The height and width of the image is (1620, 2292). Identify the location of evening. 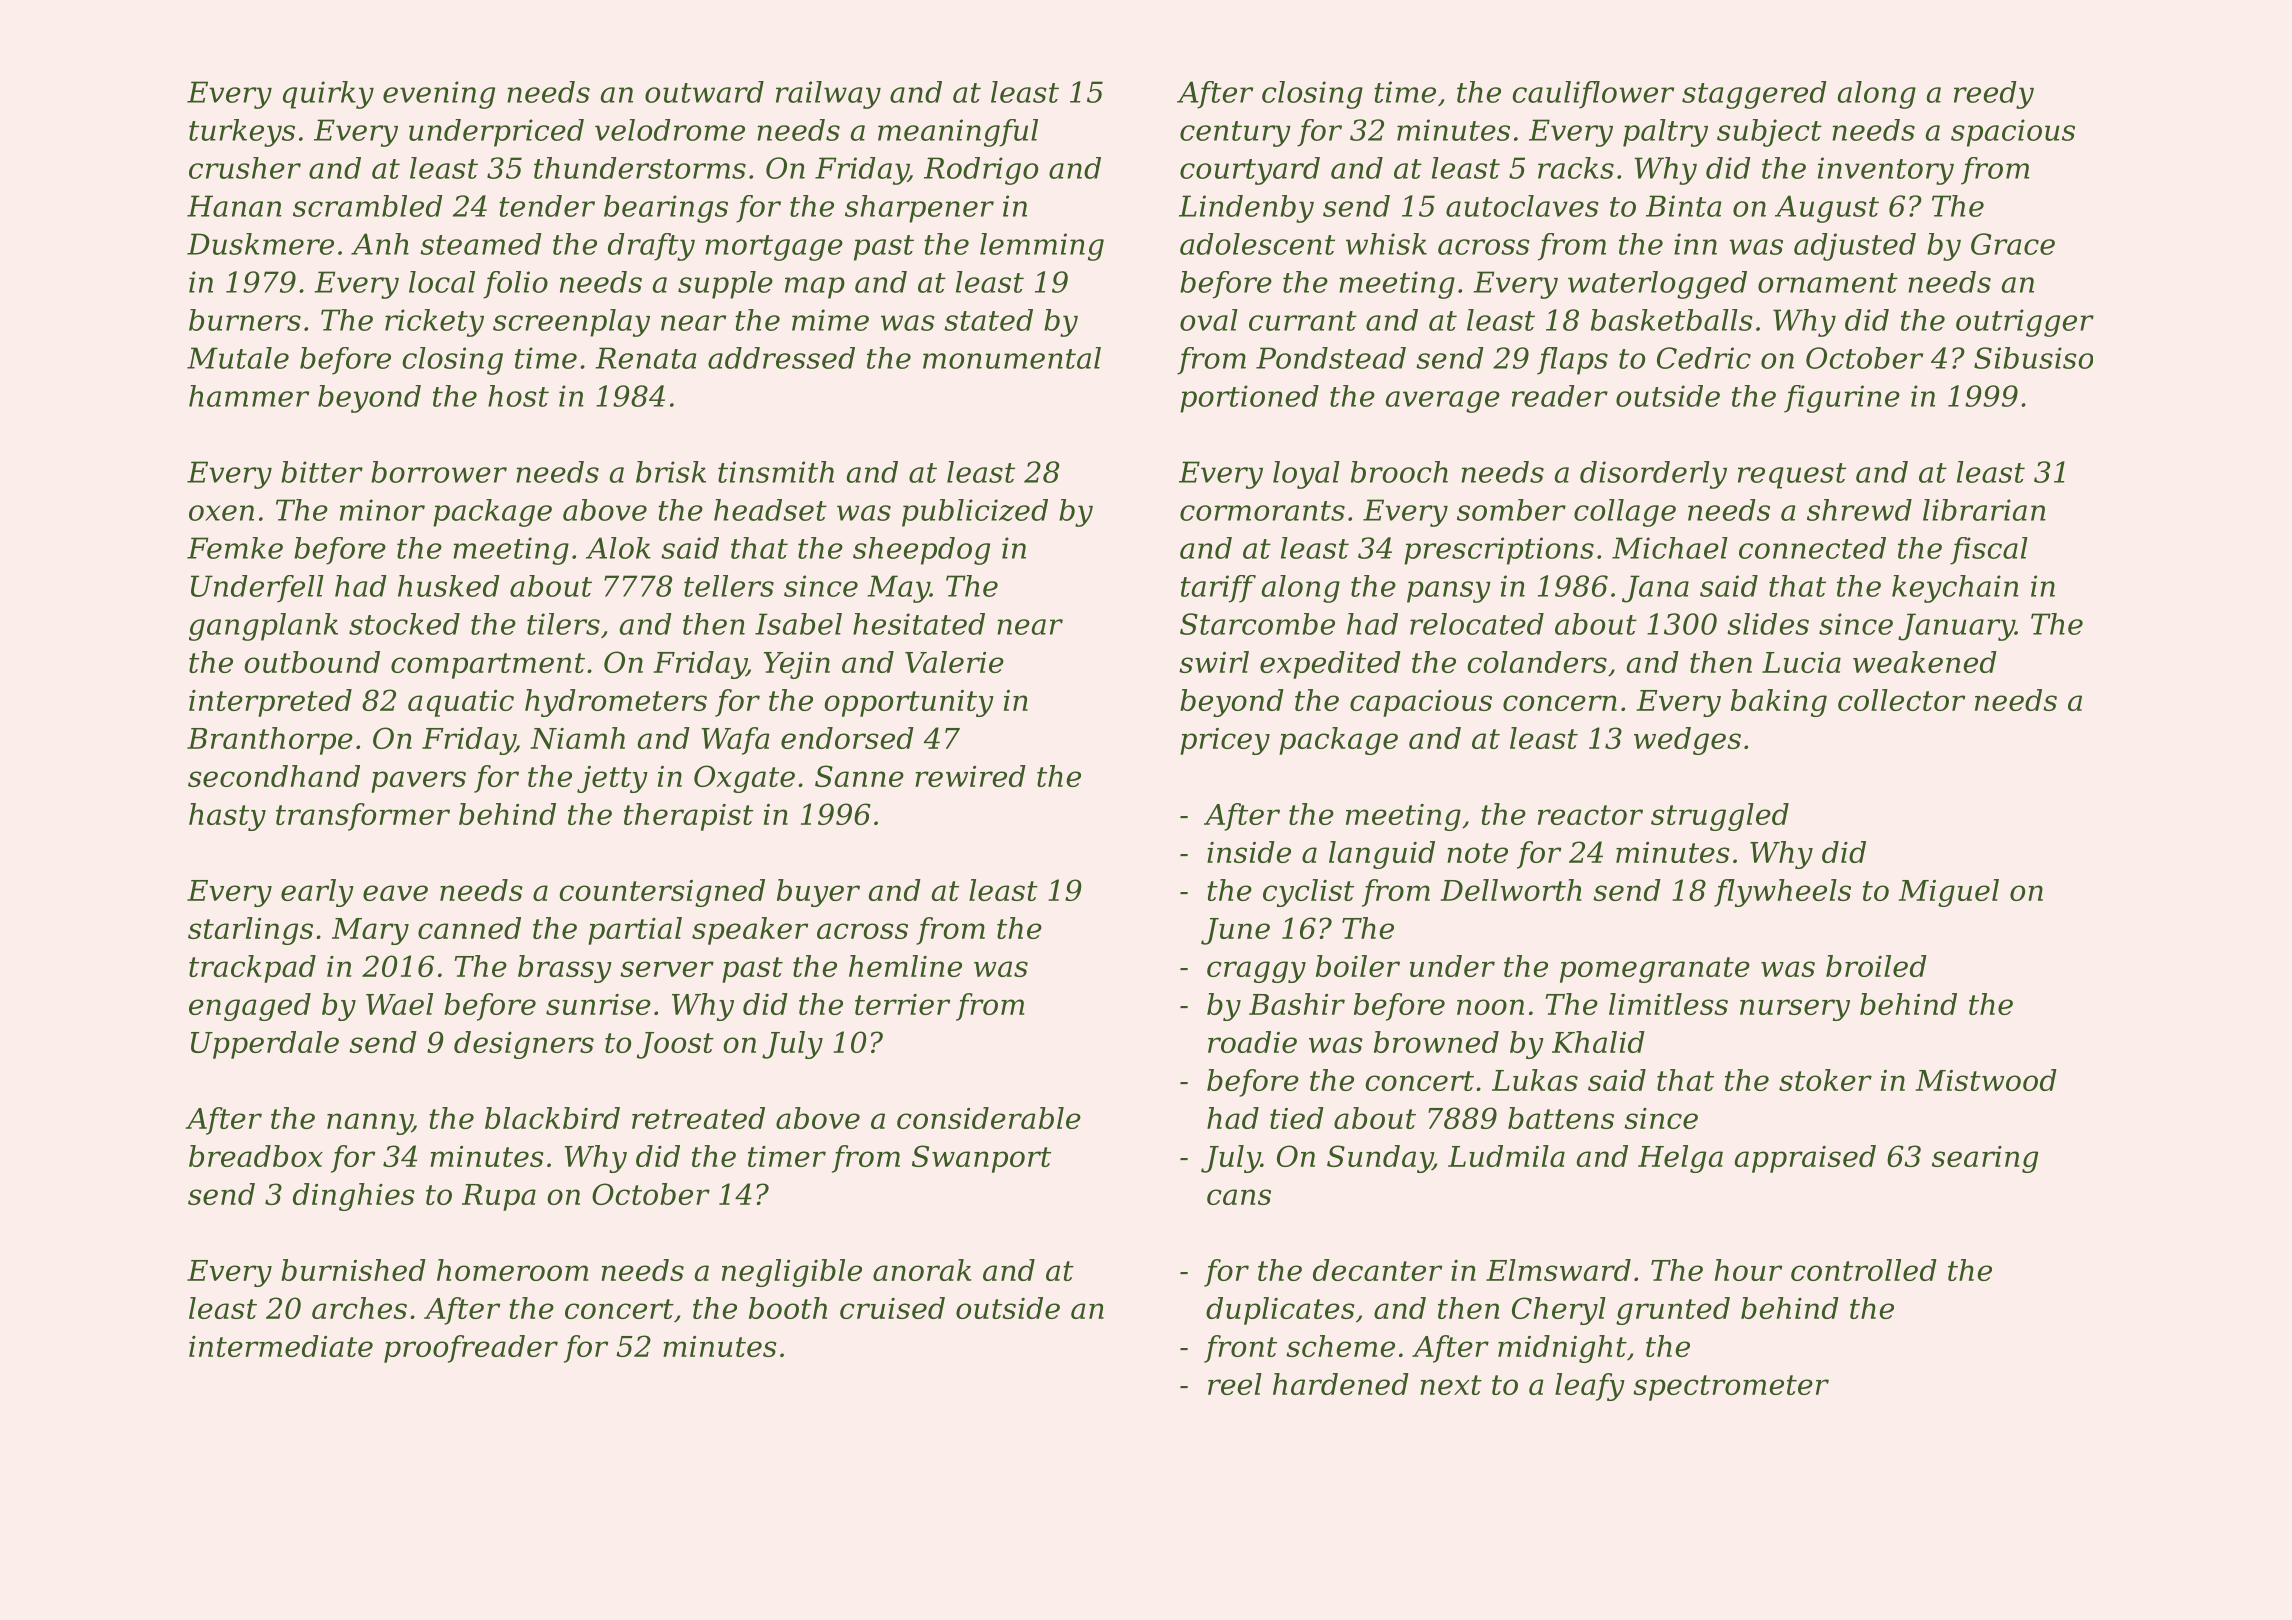
(439, 95).
